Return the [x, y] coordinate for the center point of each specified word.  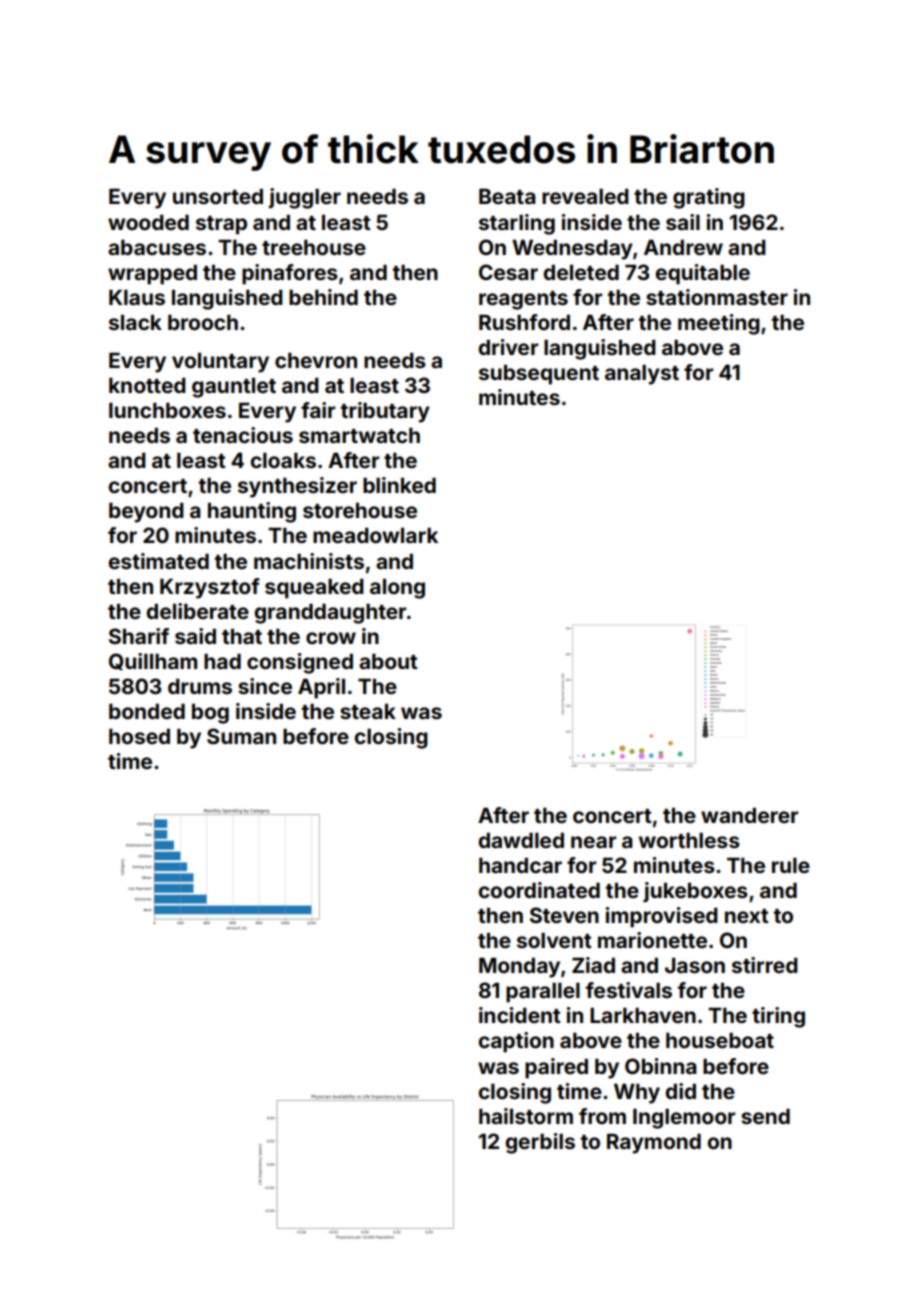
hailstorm [526, 1116]
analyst [642, 374]
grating [709, 198]
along [397, 588]
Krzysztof [210, 588]
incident [520, 1015]
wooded [148, 222]
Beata [507, 196]
